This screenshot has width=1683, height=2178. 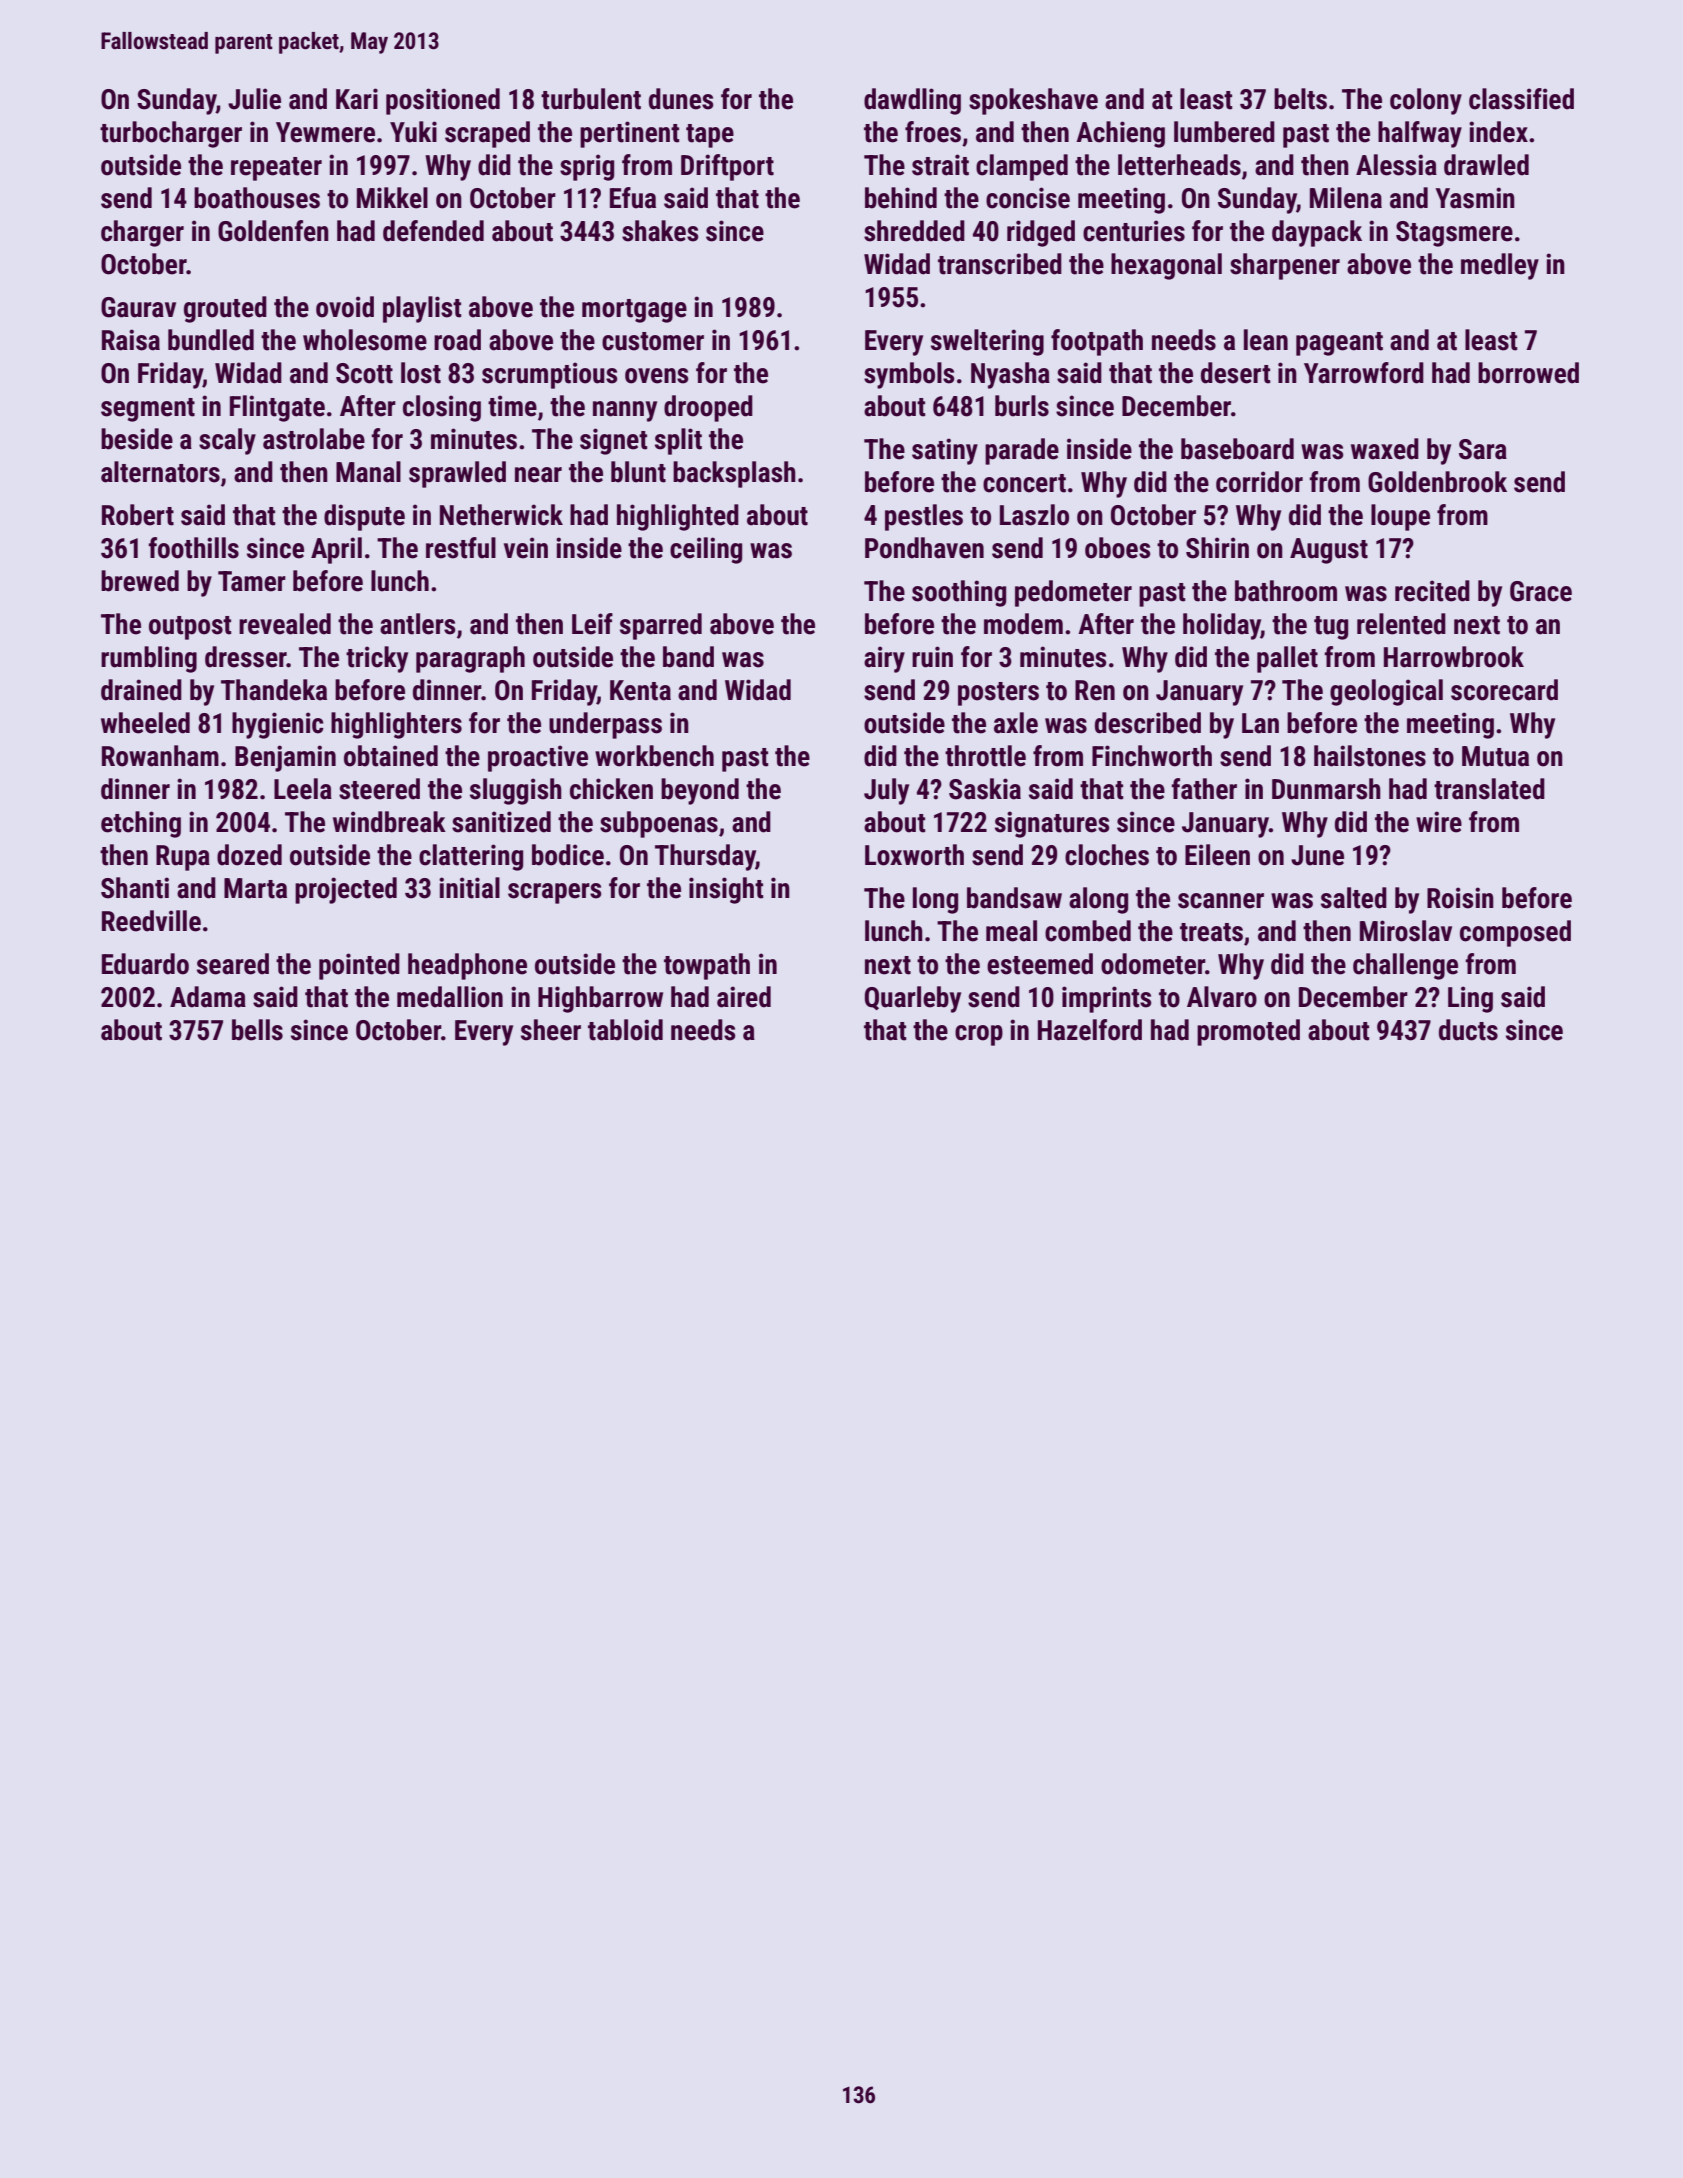 What do you see at coordinates (442, 408) in the screenshot?
I see `closing` at bounding box center [442, 408].
